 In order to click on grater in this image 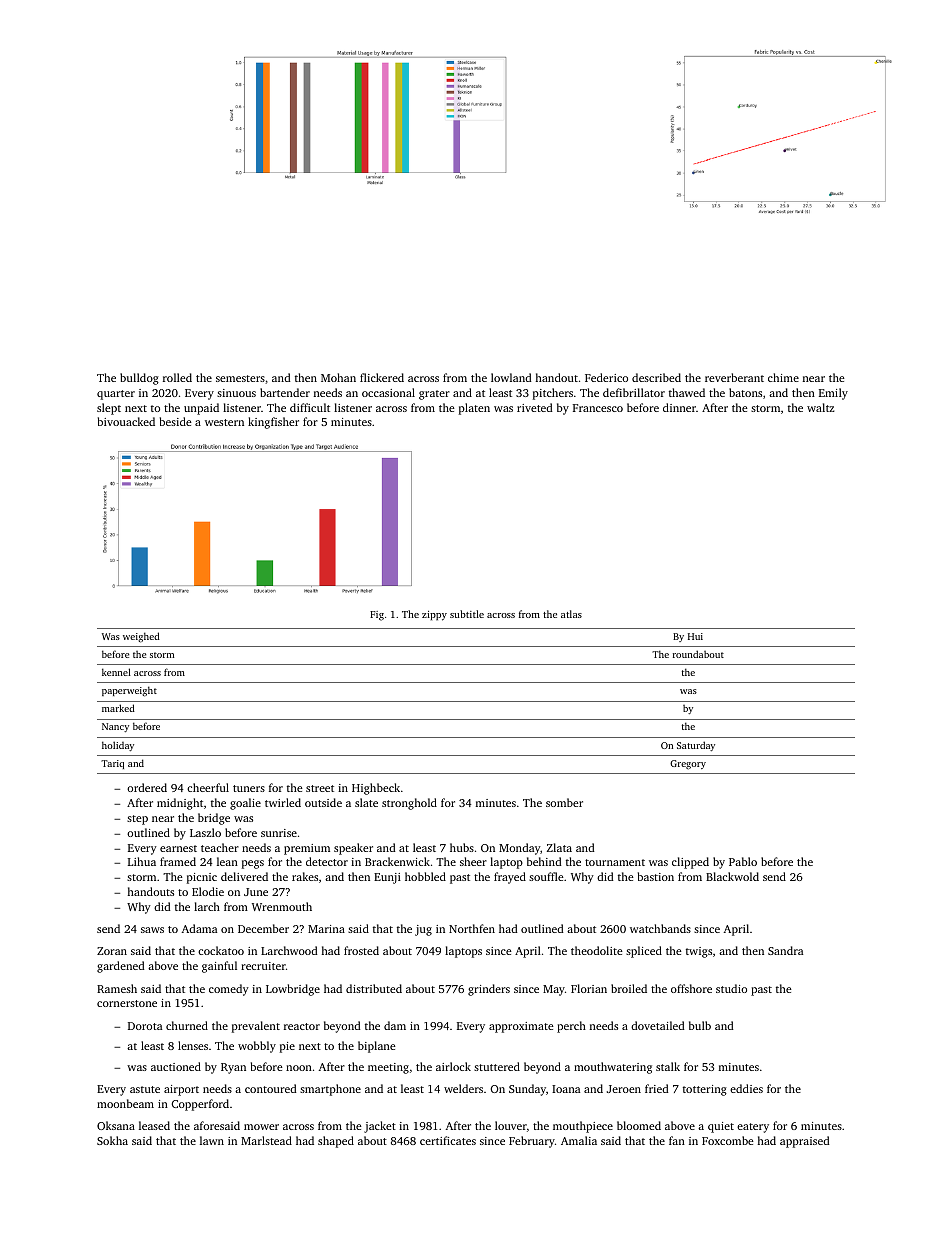, I will do `click(434, 395)`.
